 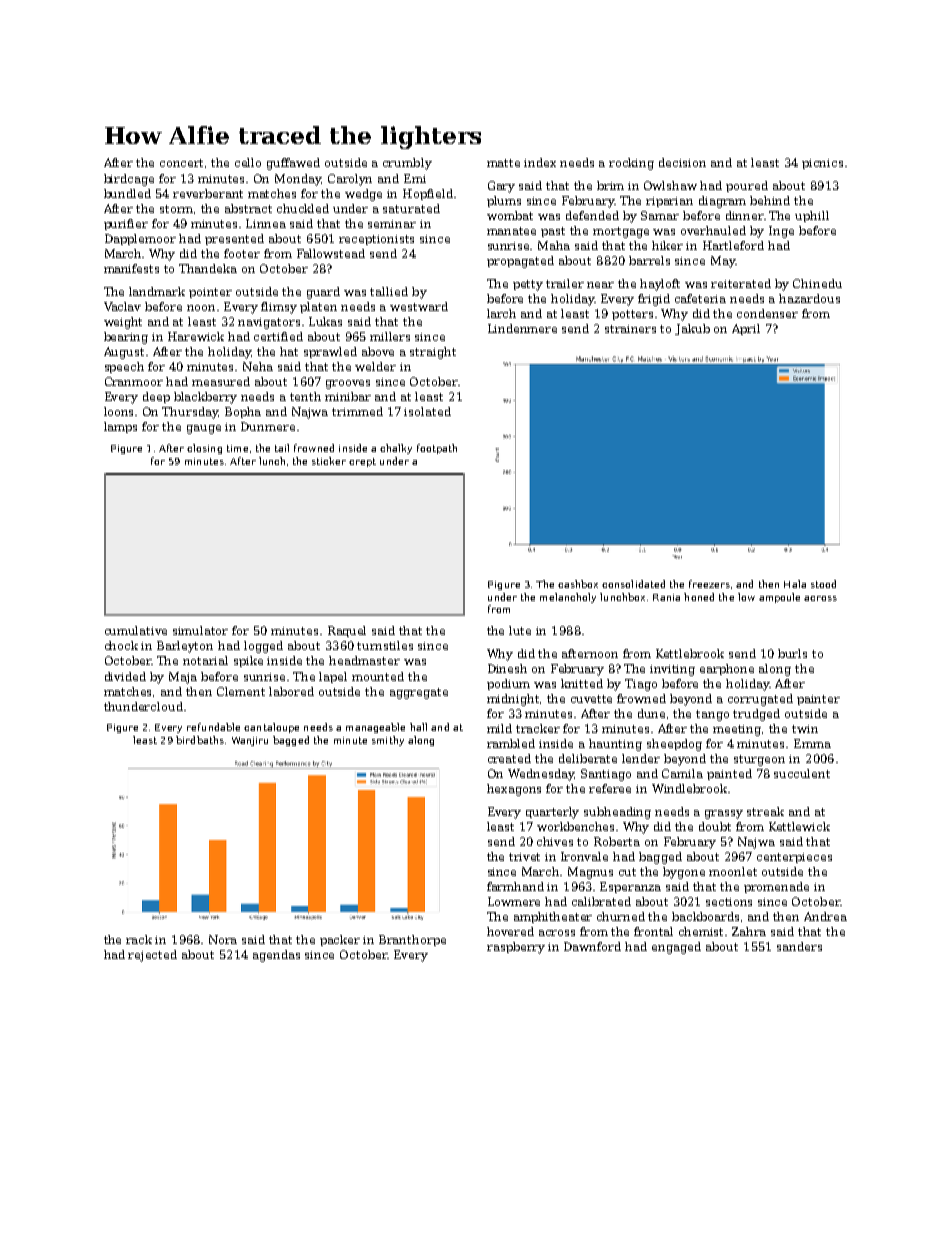 What do you see at coordinates (200, 740) in the screenshot?
I see `birdbaths` at bounding box center [200, 740].
